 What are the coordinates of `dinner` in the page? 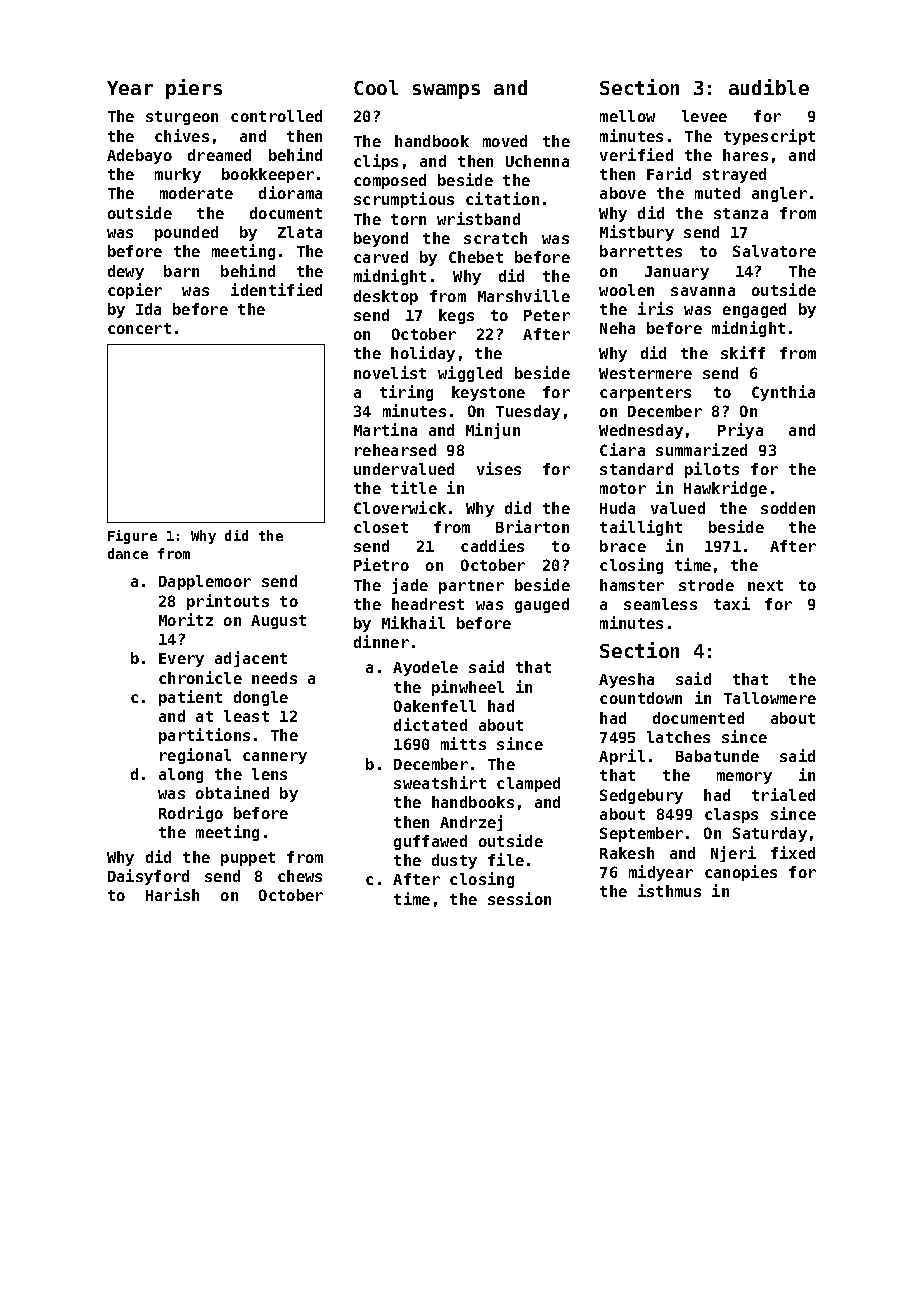 It's located at (381, 641).
